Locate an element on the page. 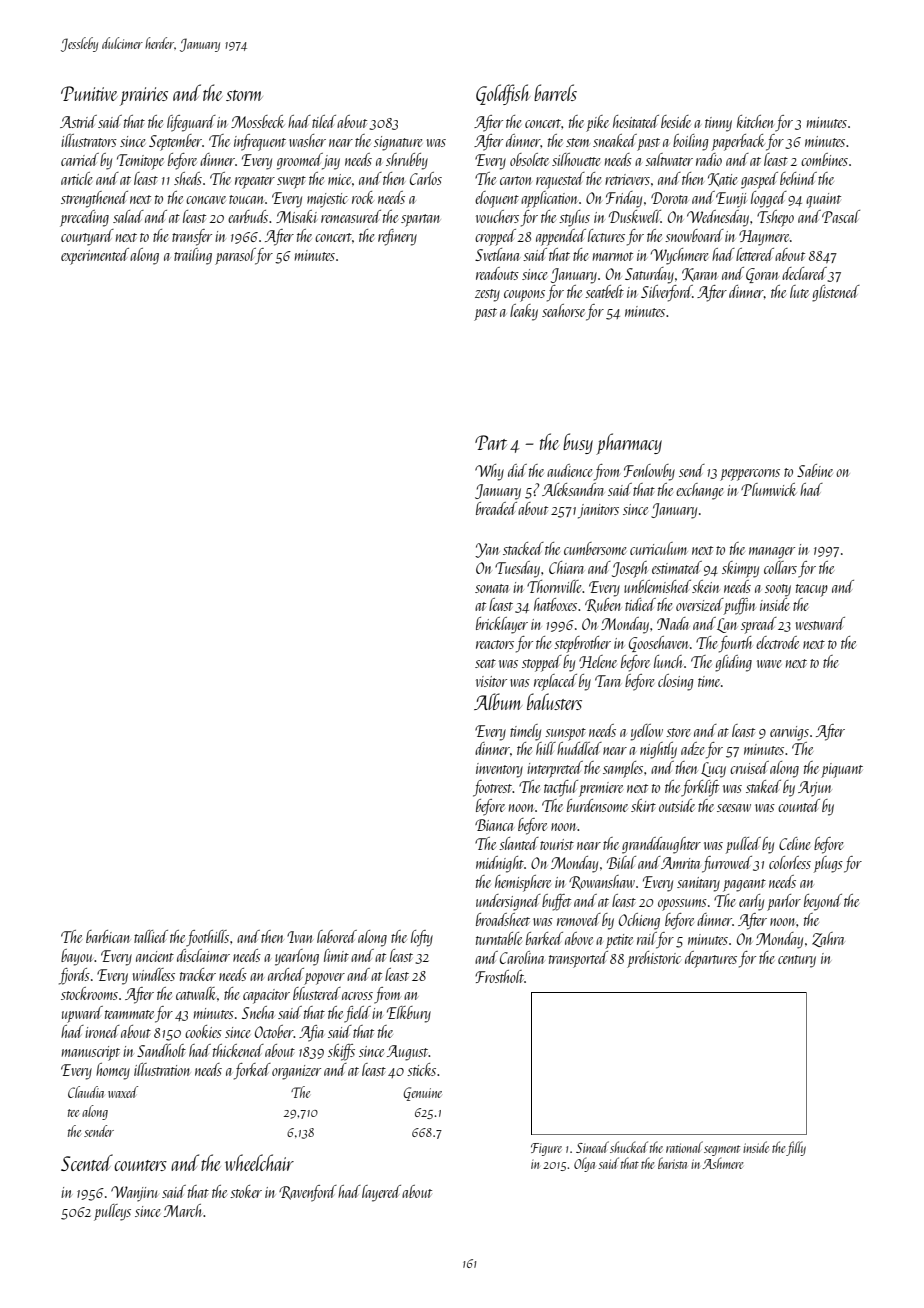 Image resolution: width=924 pixels, height=1308 pixels. Goldfish is located at coordinates (503, 94).
